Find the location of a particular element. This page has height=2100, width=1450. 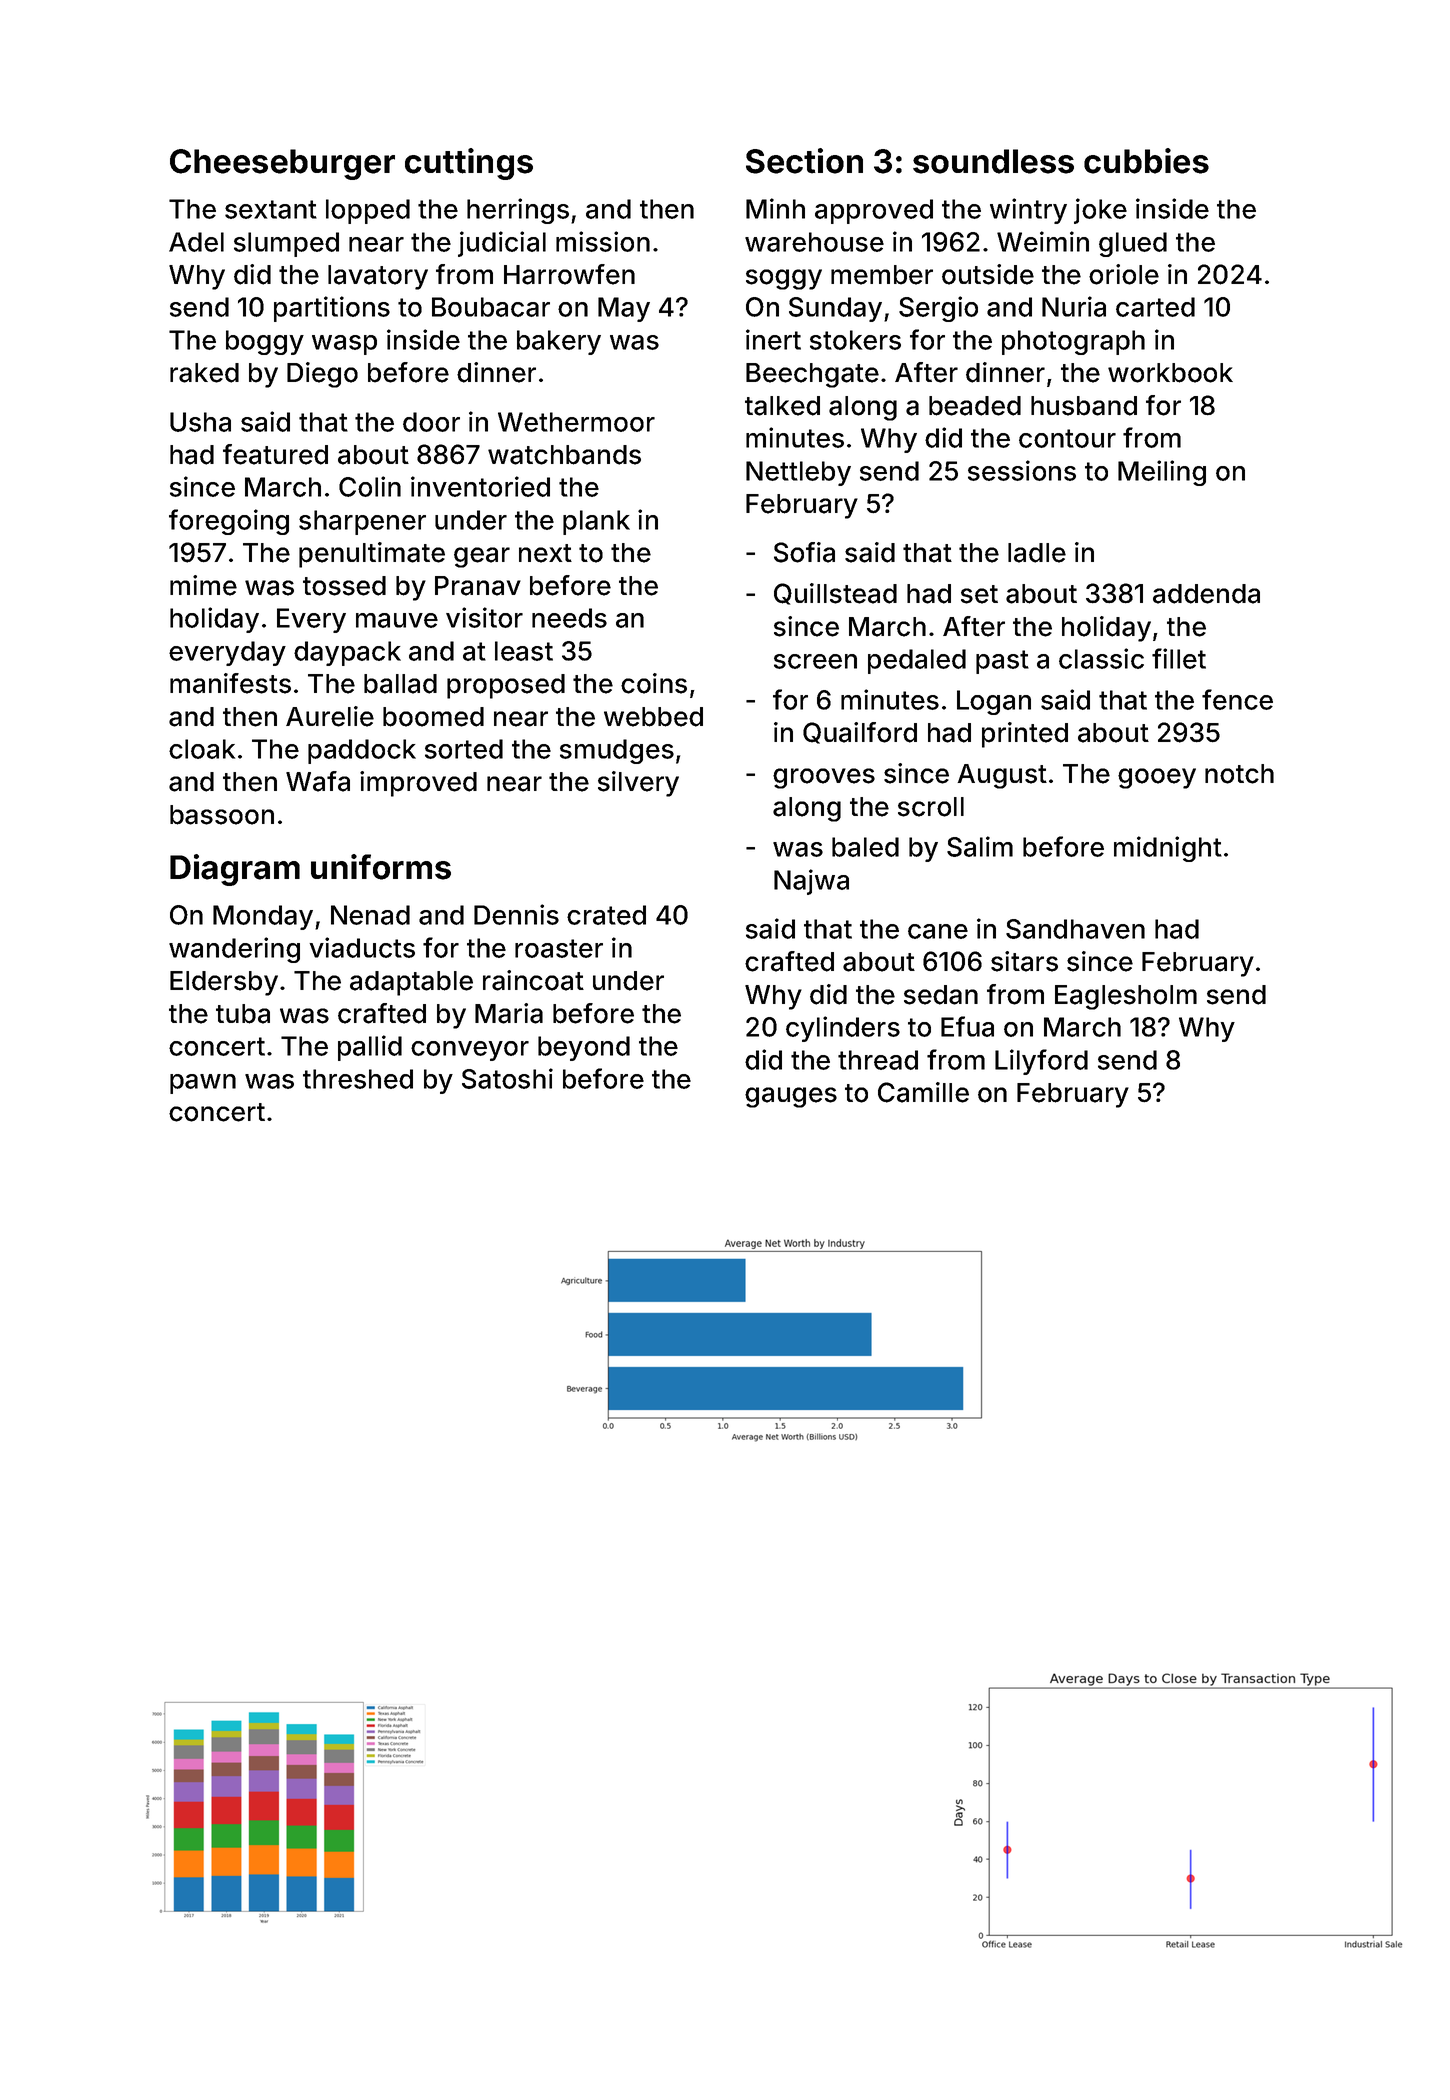

beyond is located at coordinates (584, 1048).
